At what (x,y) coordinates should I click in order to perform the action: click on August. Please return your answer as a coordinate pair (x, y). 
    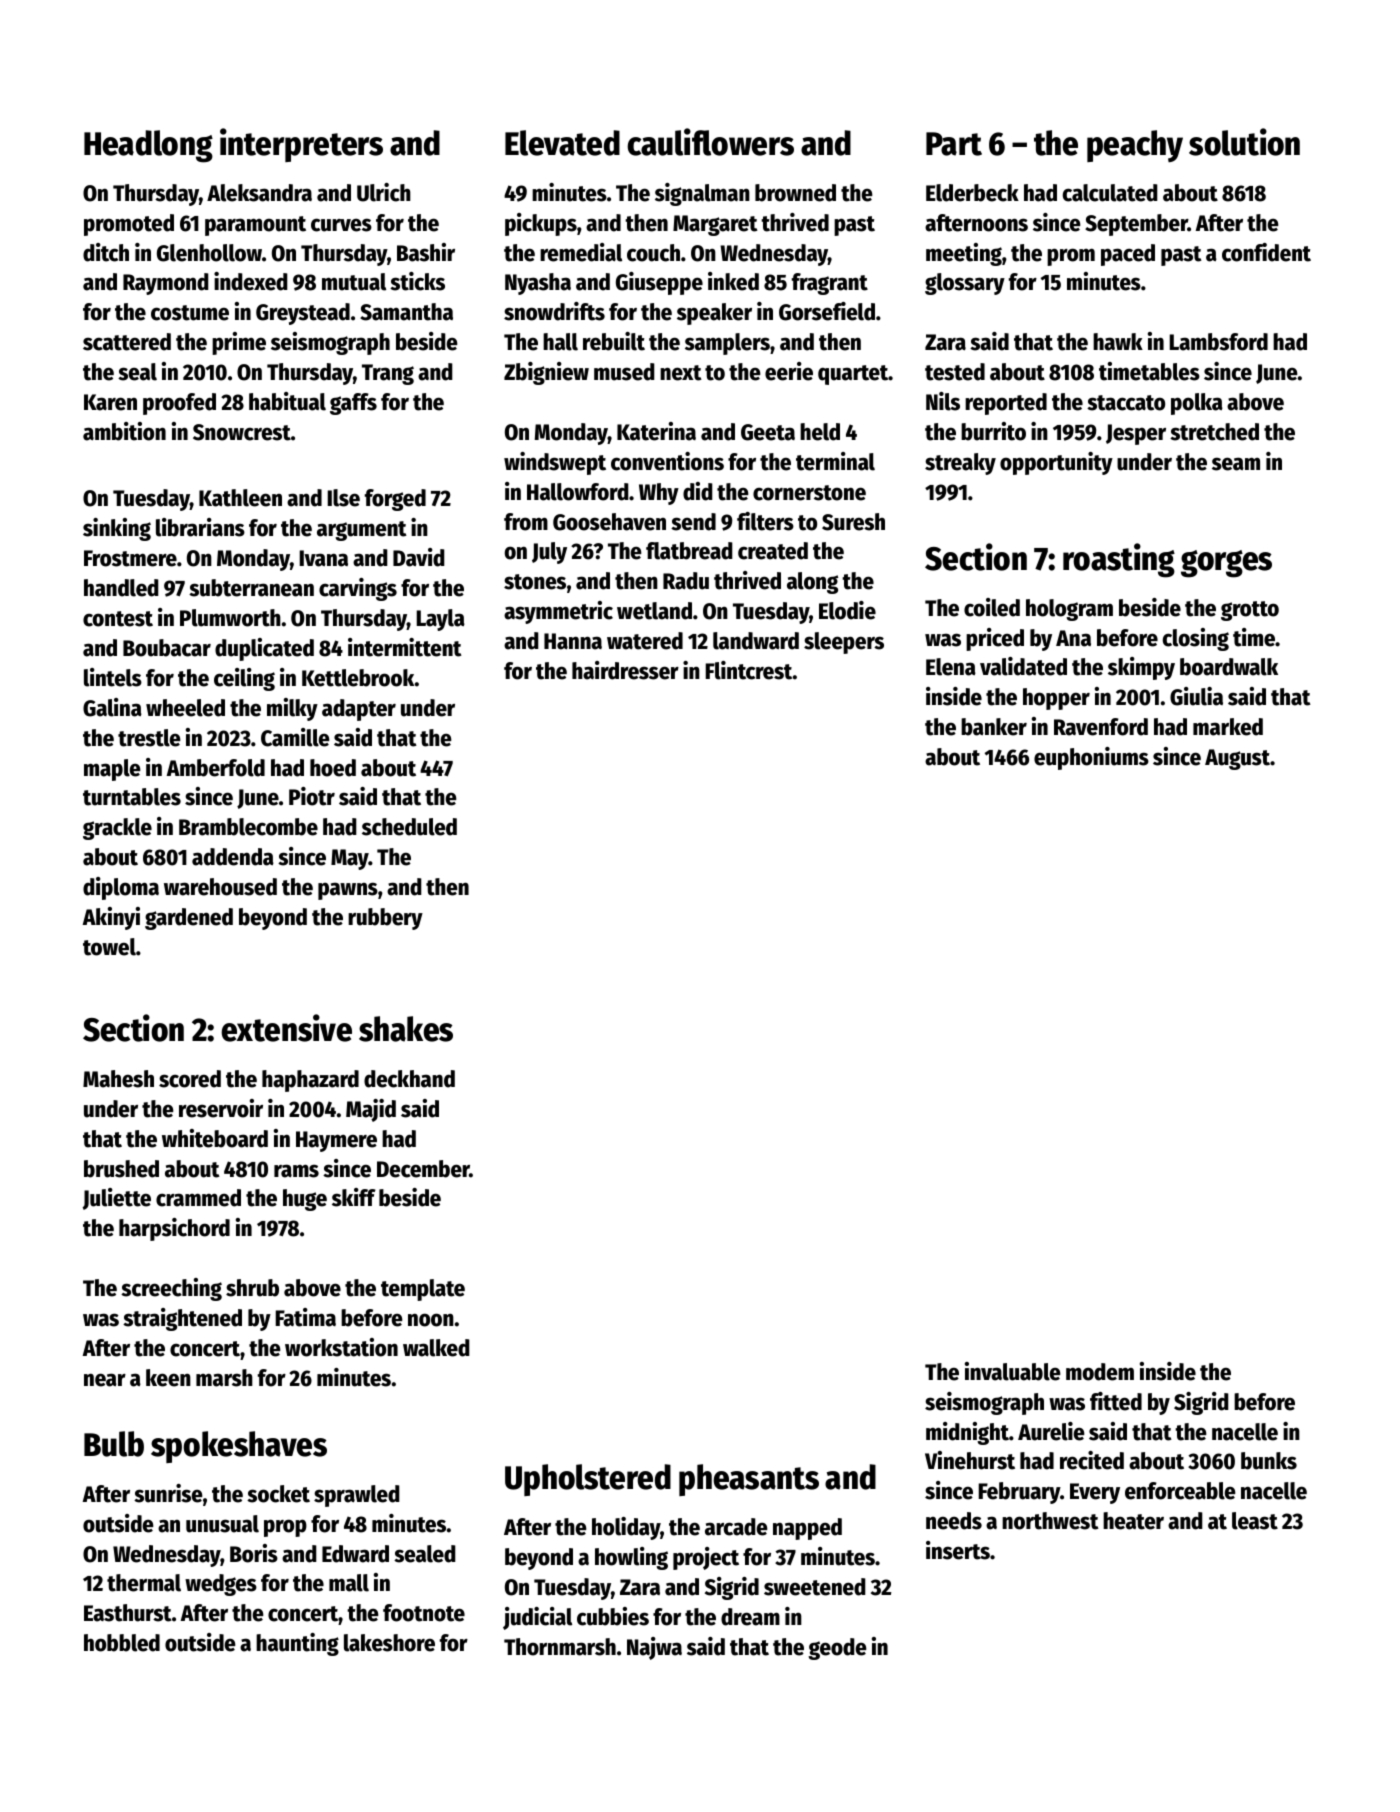
    Looking at the image, I should click on (1237, 759).
